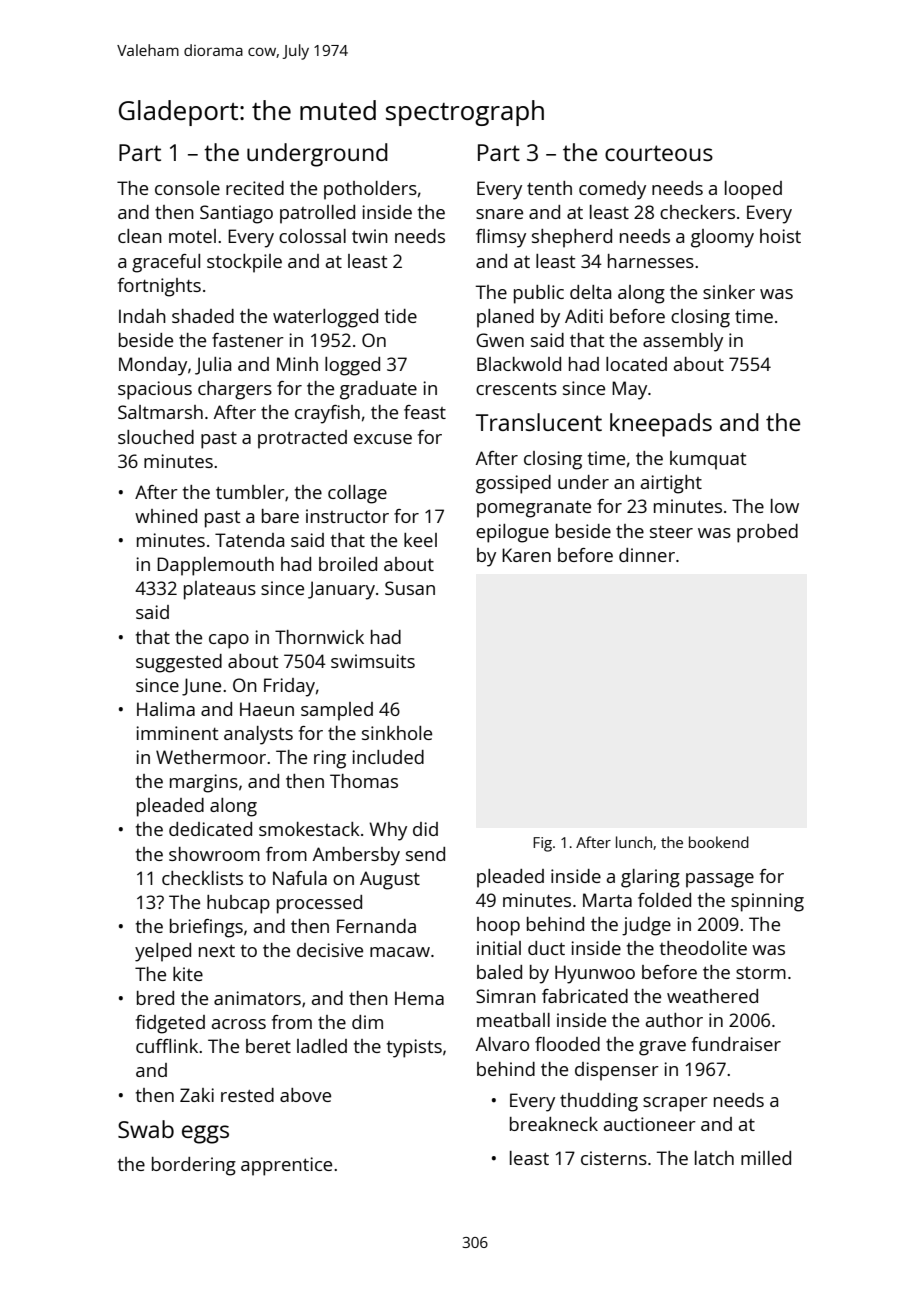 This screenshot has width=924, height=1314. I want to click on lunch, so click(634, 842).
